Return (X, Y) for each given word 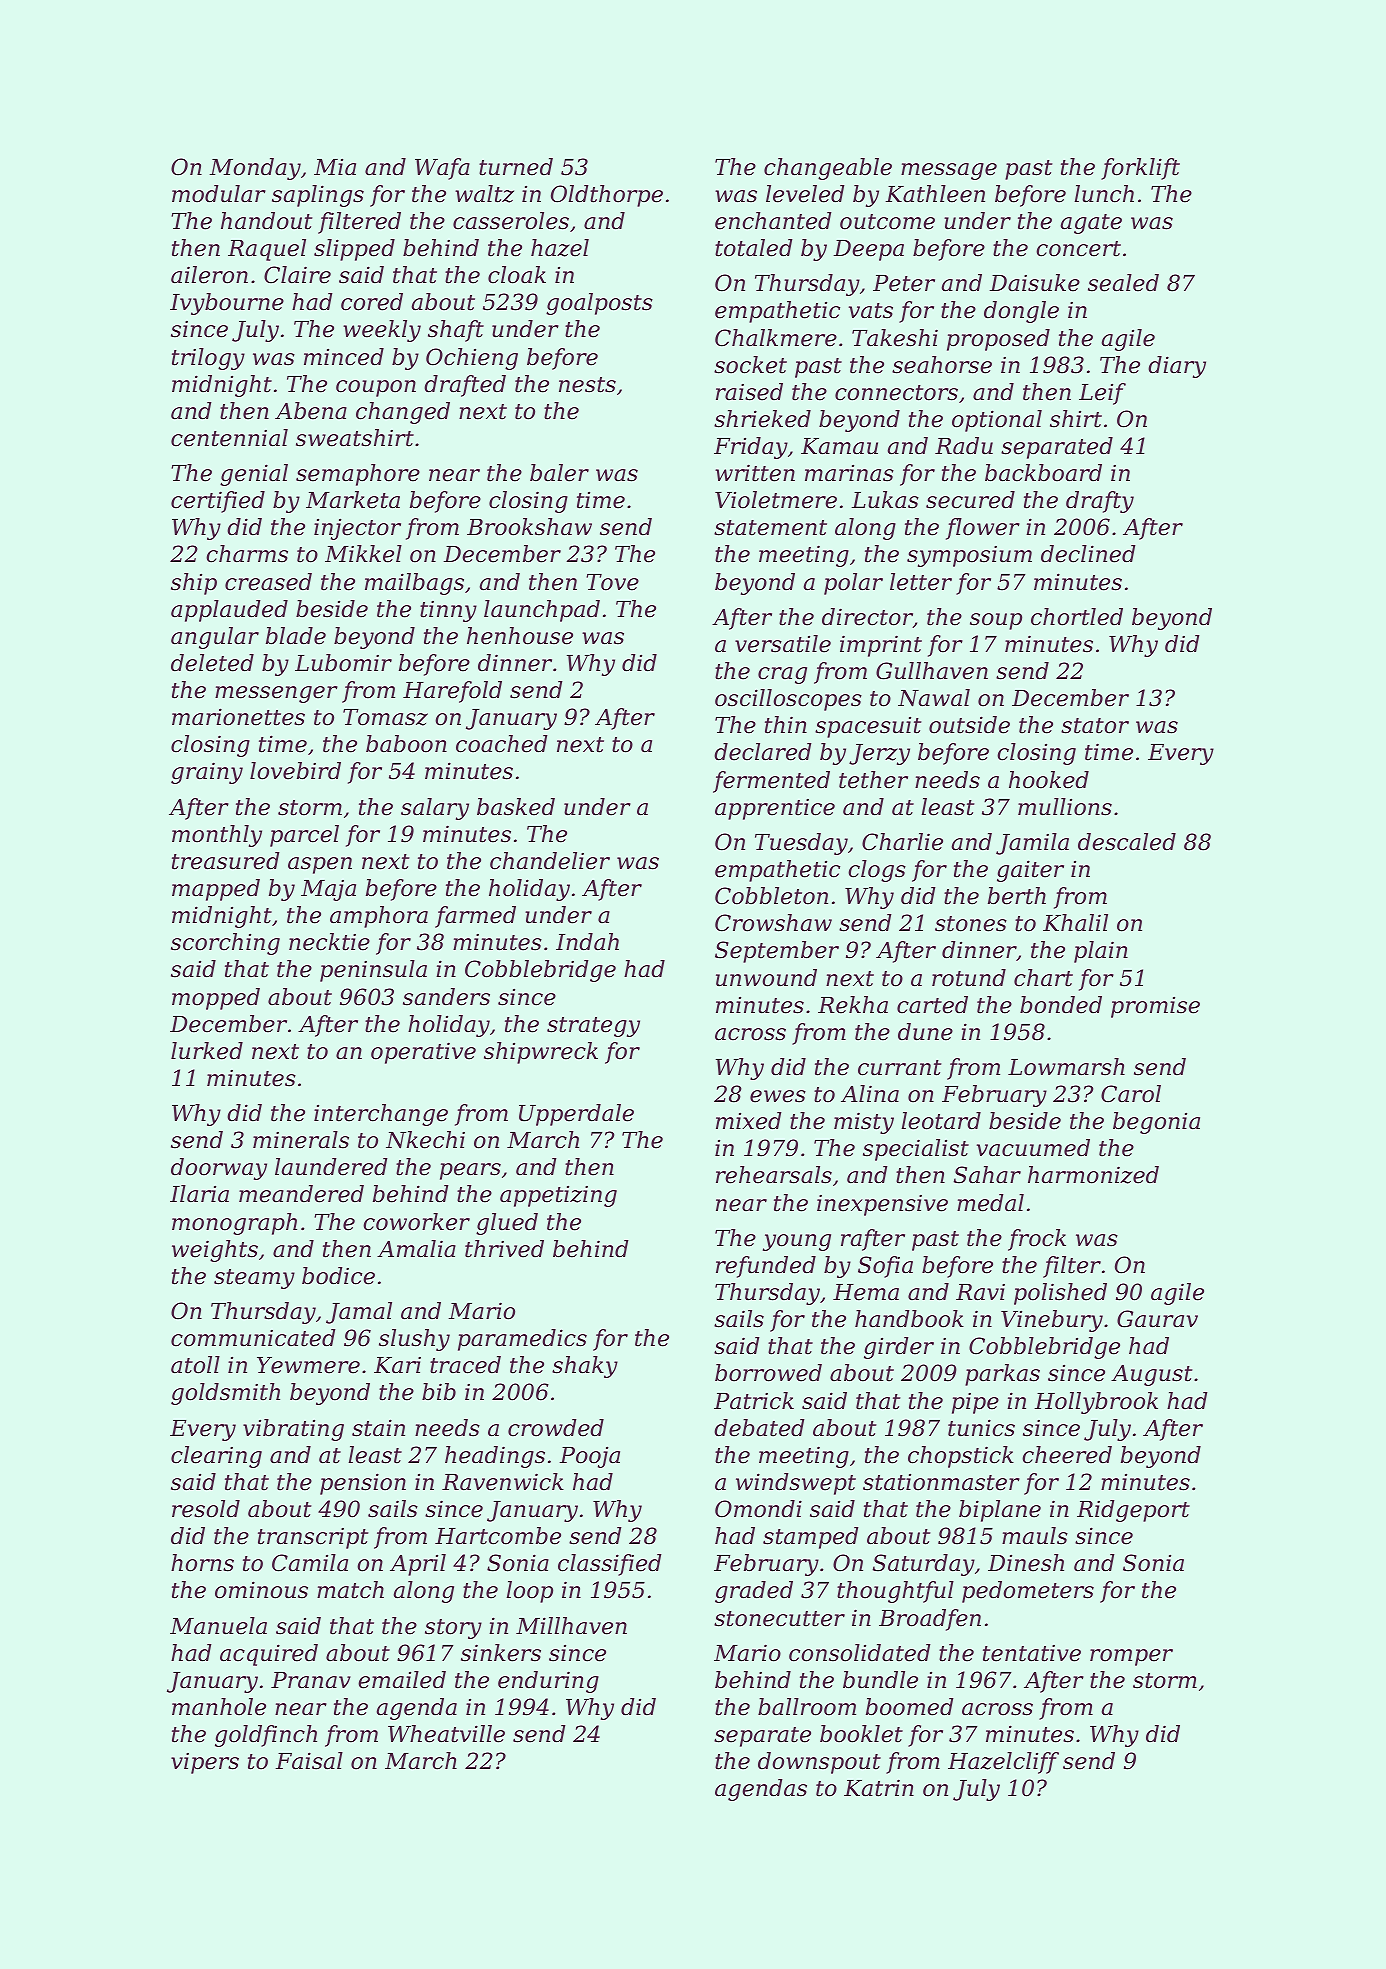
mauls (1035, 1536)
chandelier (550, 861)
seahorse (942, 365)
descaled (1127, 842)
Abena (311, 411)
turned (516, 167)
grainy (207, 773)
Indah (587, 942)
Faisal (309, 1761)
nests (587, 385)
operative (423, 1053)
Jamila (1032, 844)
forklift (1140, 169)
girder (899, 1348)
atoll (195, 1365)
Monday (255, 169)
